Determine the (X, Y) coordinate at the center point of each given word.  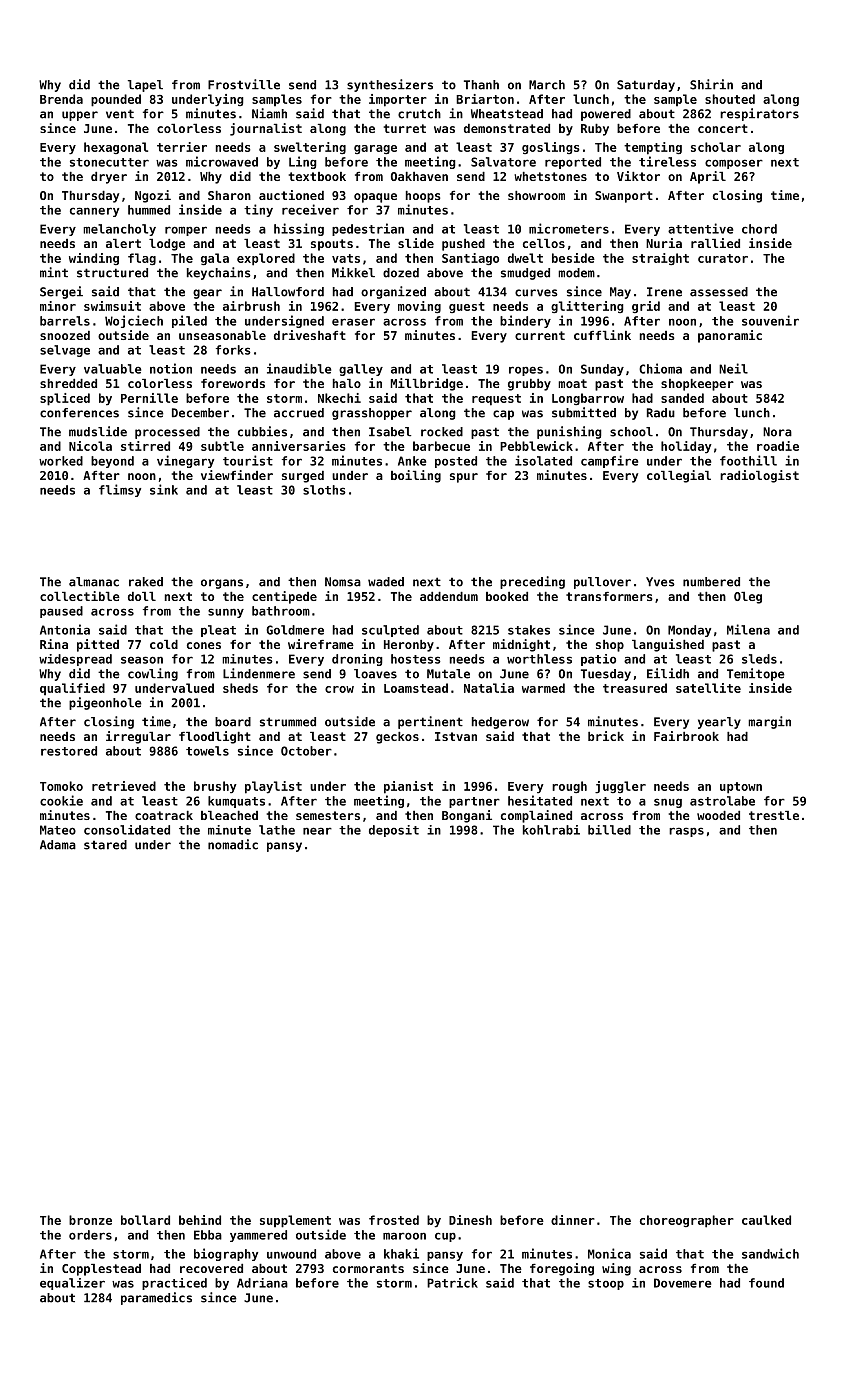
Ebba (208, 1235)
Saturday (646, 86)
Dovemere (682, 1283)
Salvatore (503, 162)
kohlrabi (551, 830)
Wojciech (134, 321)
